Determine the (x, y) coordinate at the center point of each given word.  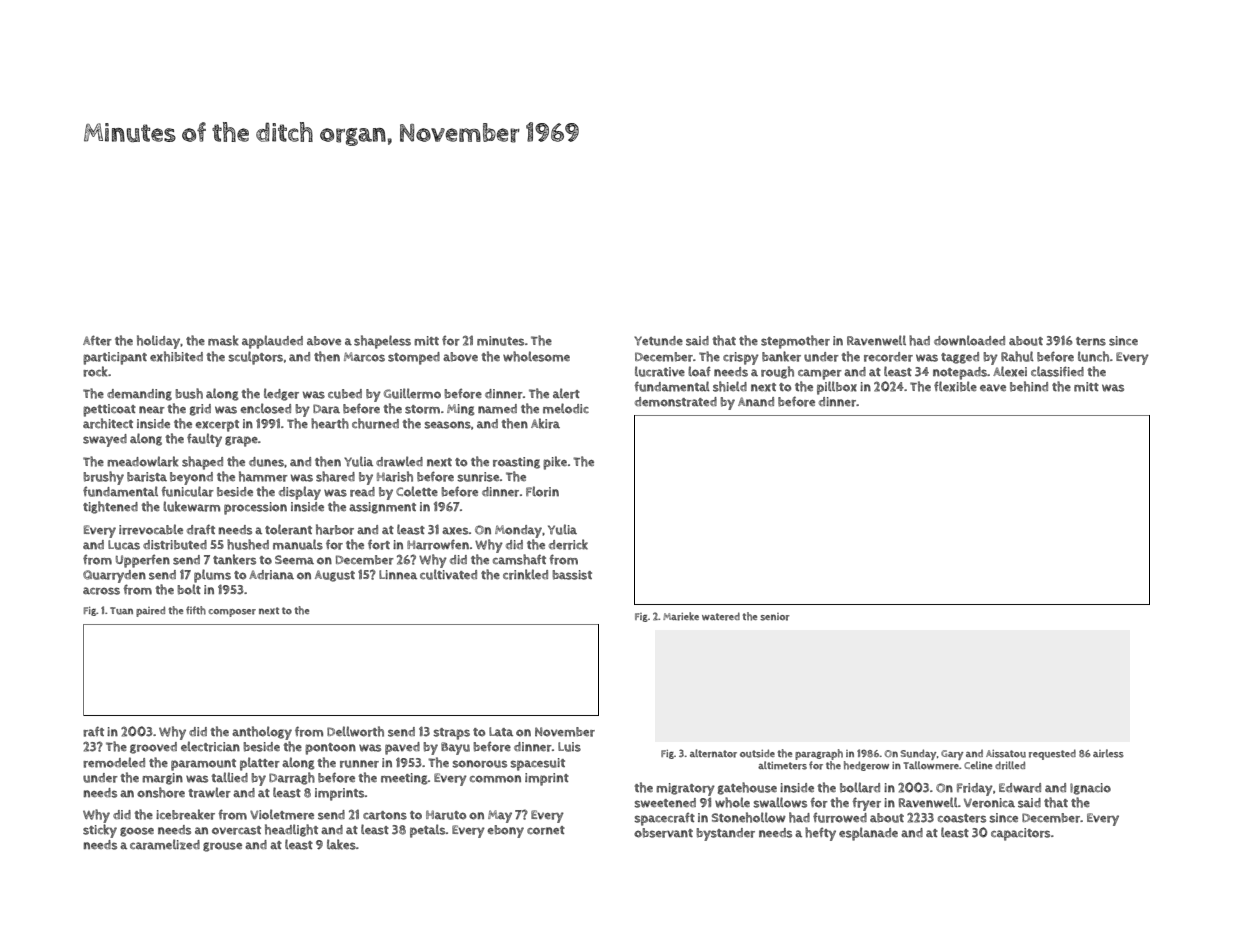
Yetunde (658, 341)
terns (1091, 341)
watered (721, 616)
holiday (158, 342)
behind (1029, 386)
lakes (341, 844)
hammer (263, 476)
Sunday (919, 754)
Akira (545, 423)
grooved (153, 748)
